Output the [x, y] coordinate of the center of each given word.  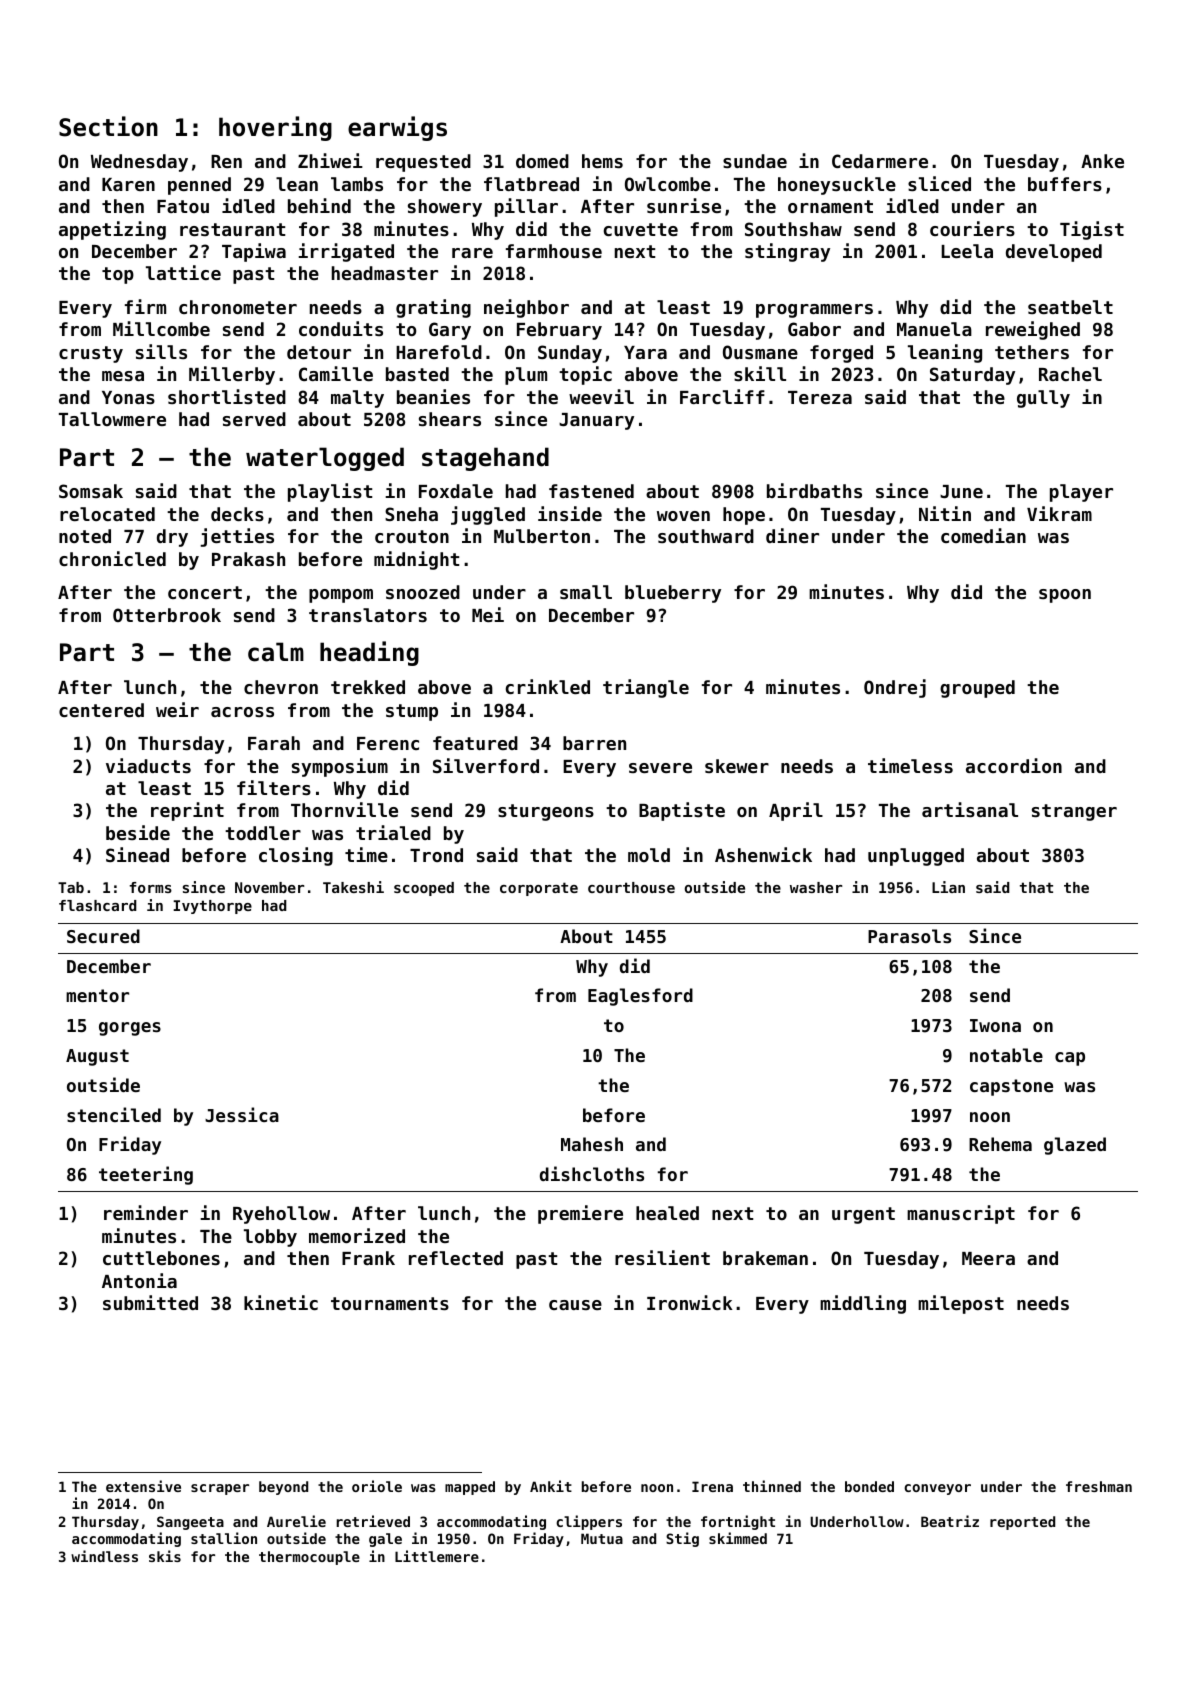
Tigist [1092, 230]
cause [575, 1305]
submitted [150, 1302]
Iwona [995, 1025]
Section [108, 126]
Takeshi [353, 887]
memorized [357, 1235]
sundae [755, 161]
